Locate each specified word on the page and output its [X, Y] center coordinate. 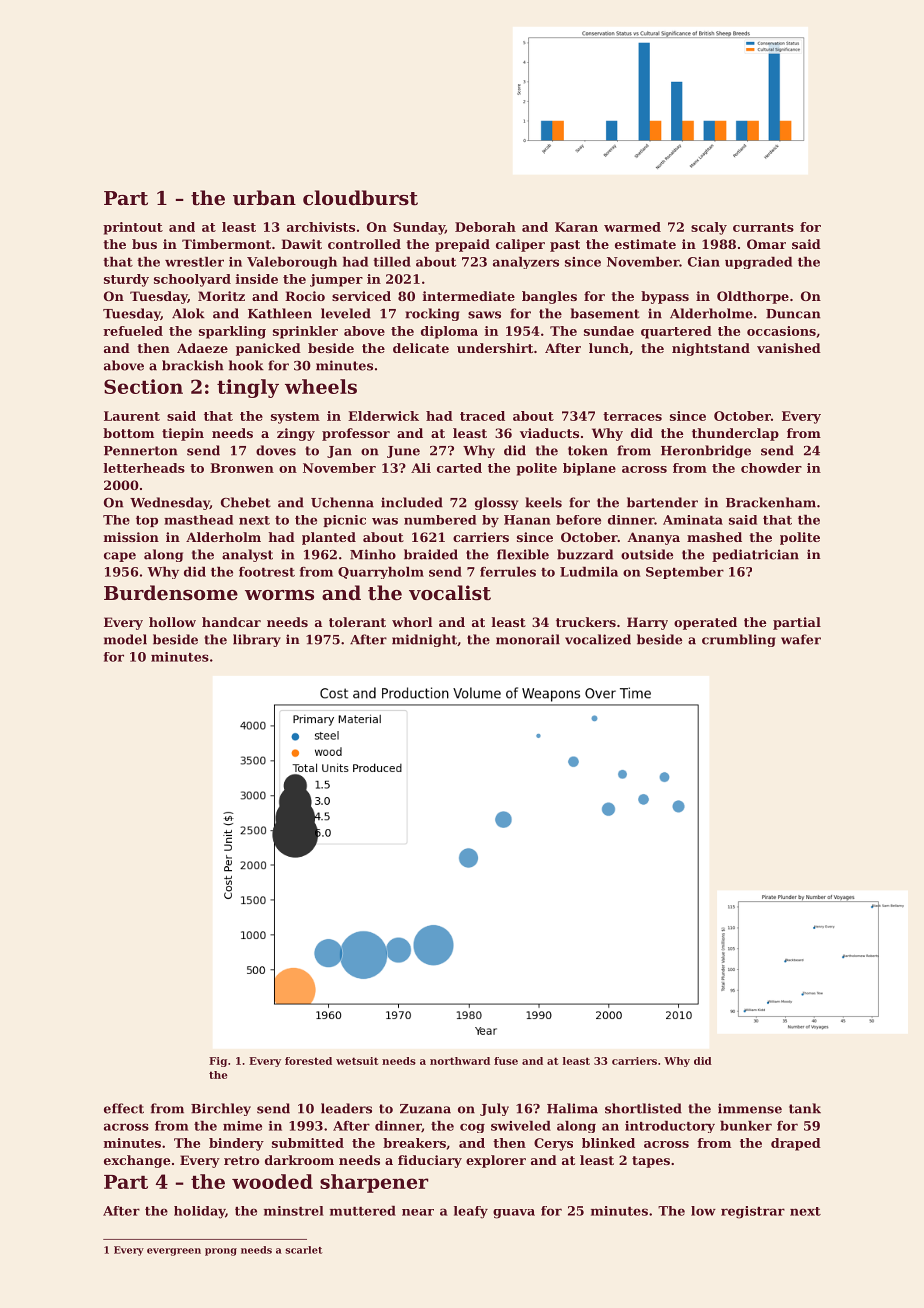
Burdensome [171, 592]
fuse [506, 1061]
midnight [424, 640]
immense [750, 1108]
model [125, 639]
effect [124, 1108]
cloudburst [360, 198]
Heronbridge [706, 451]
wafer [801, 639]
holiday [199, 1212]
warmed [632, 227]
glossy [496, 503]
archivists [321, 227]
